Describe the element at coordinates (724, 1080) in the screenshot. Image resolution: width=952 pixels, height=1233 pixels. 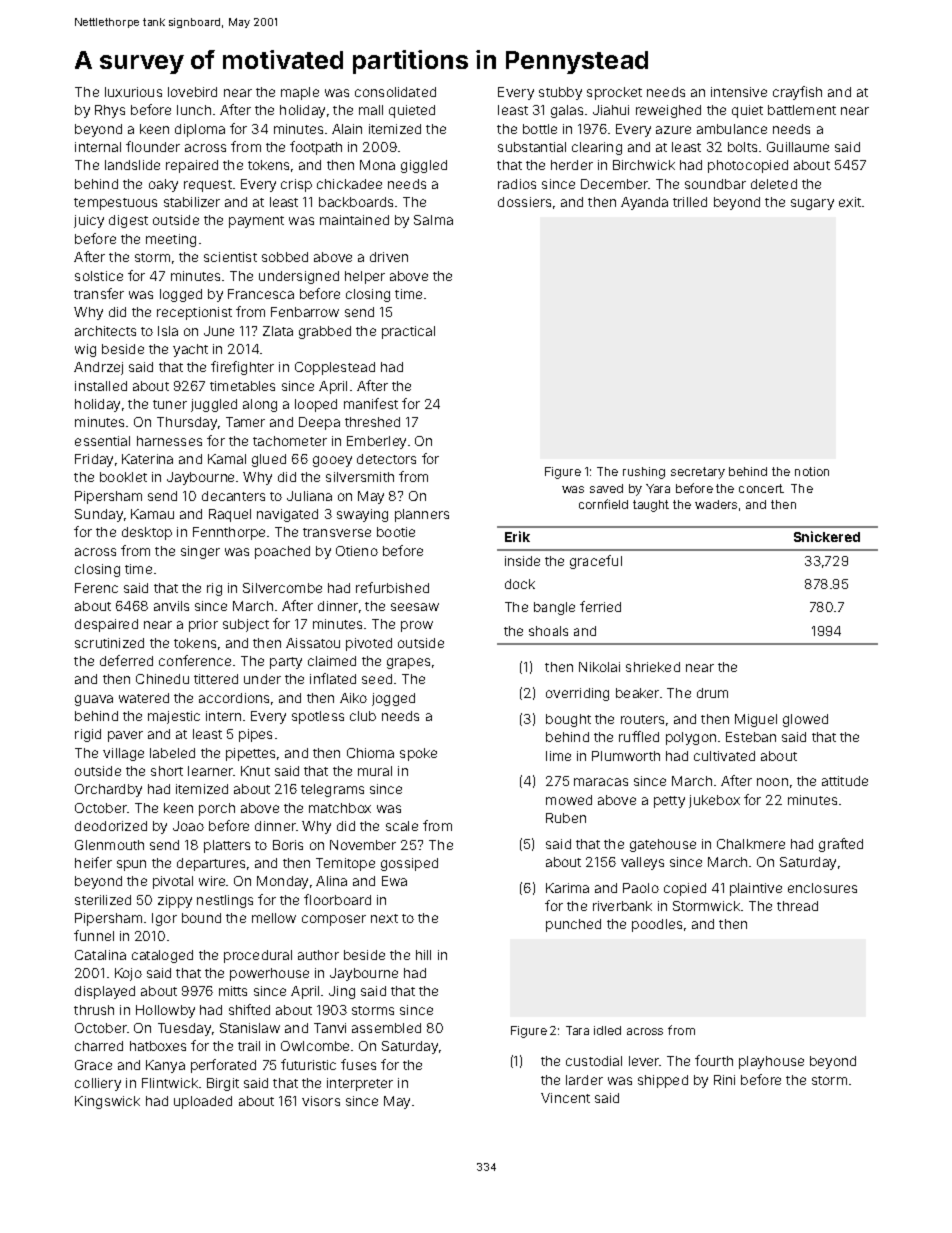
I see `Rini` at that location.
